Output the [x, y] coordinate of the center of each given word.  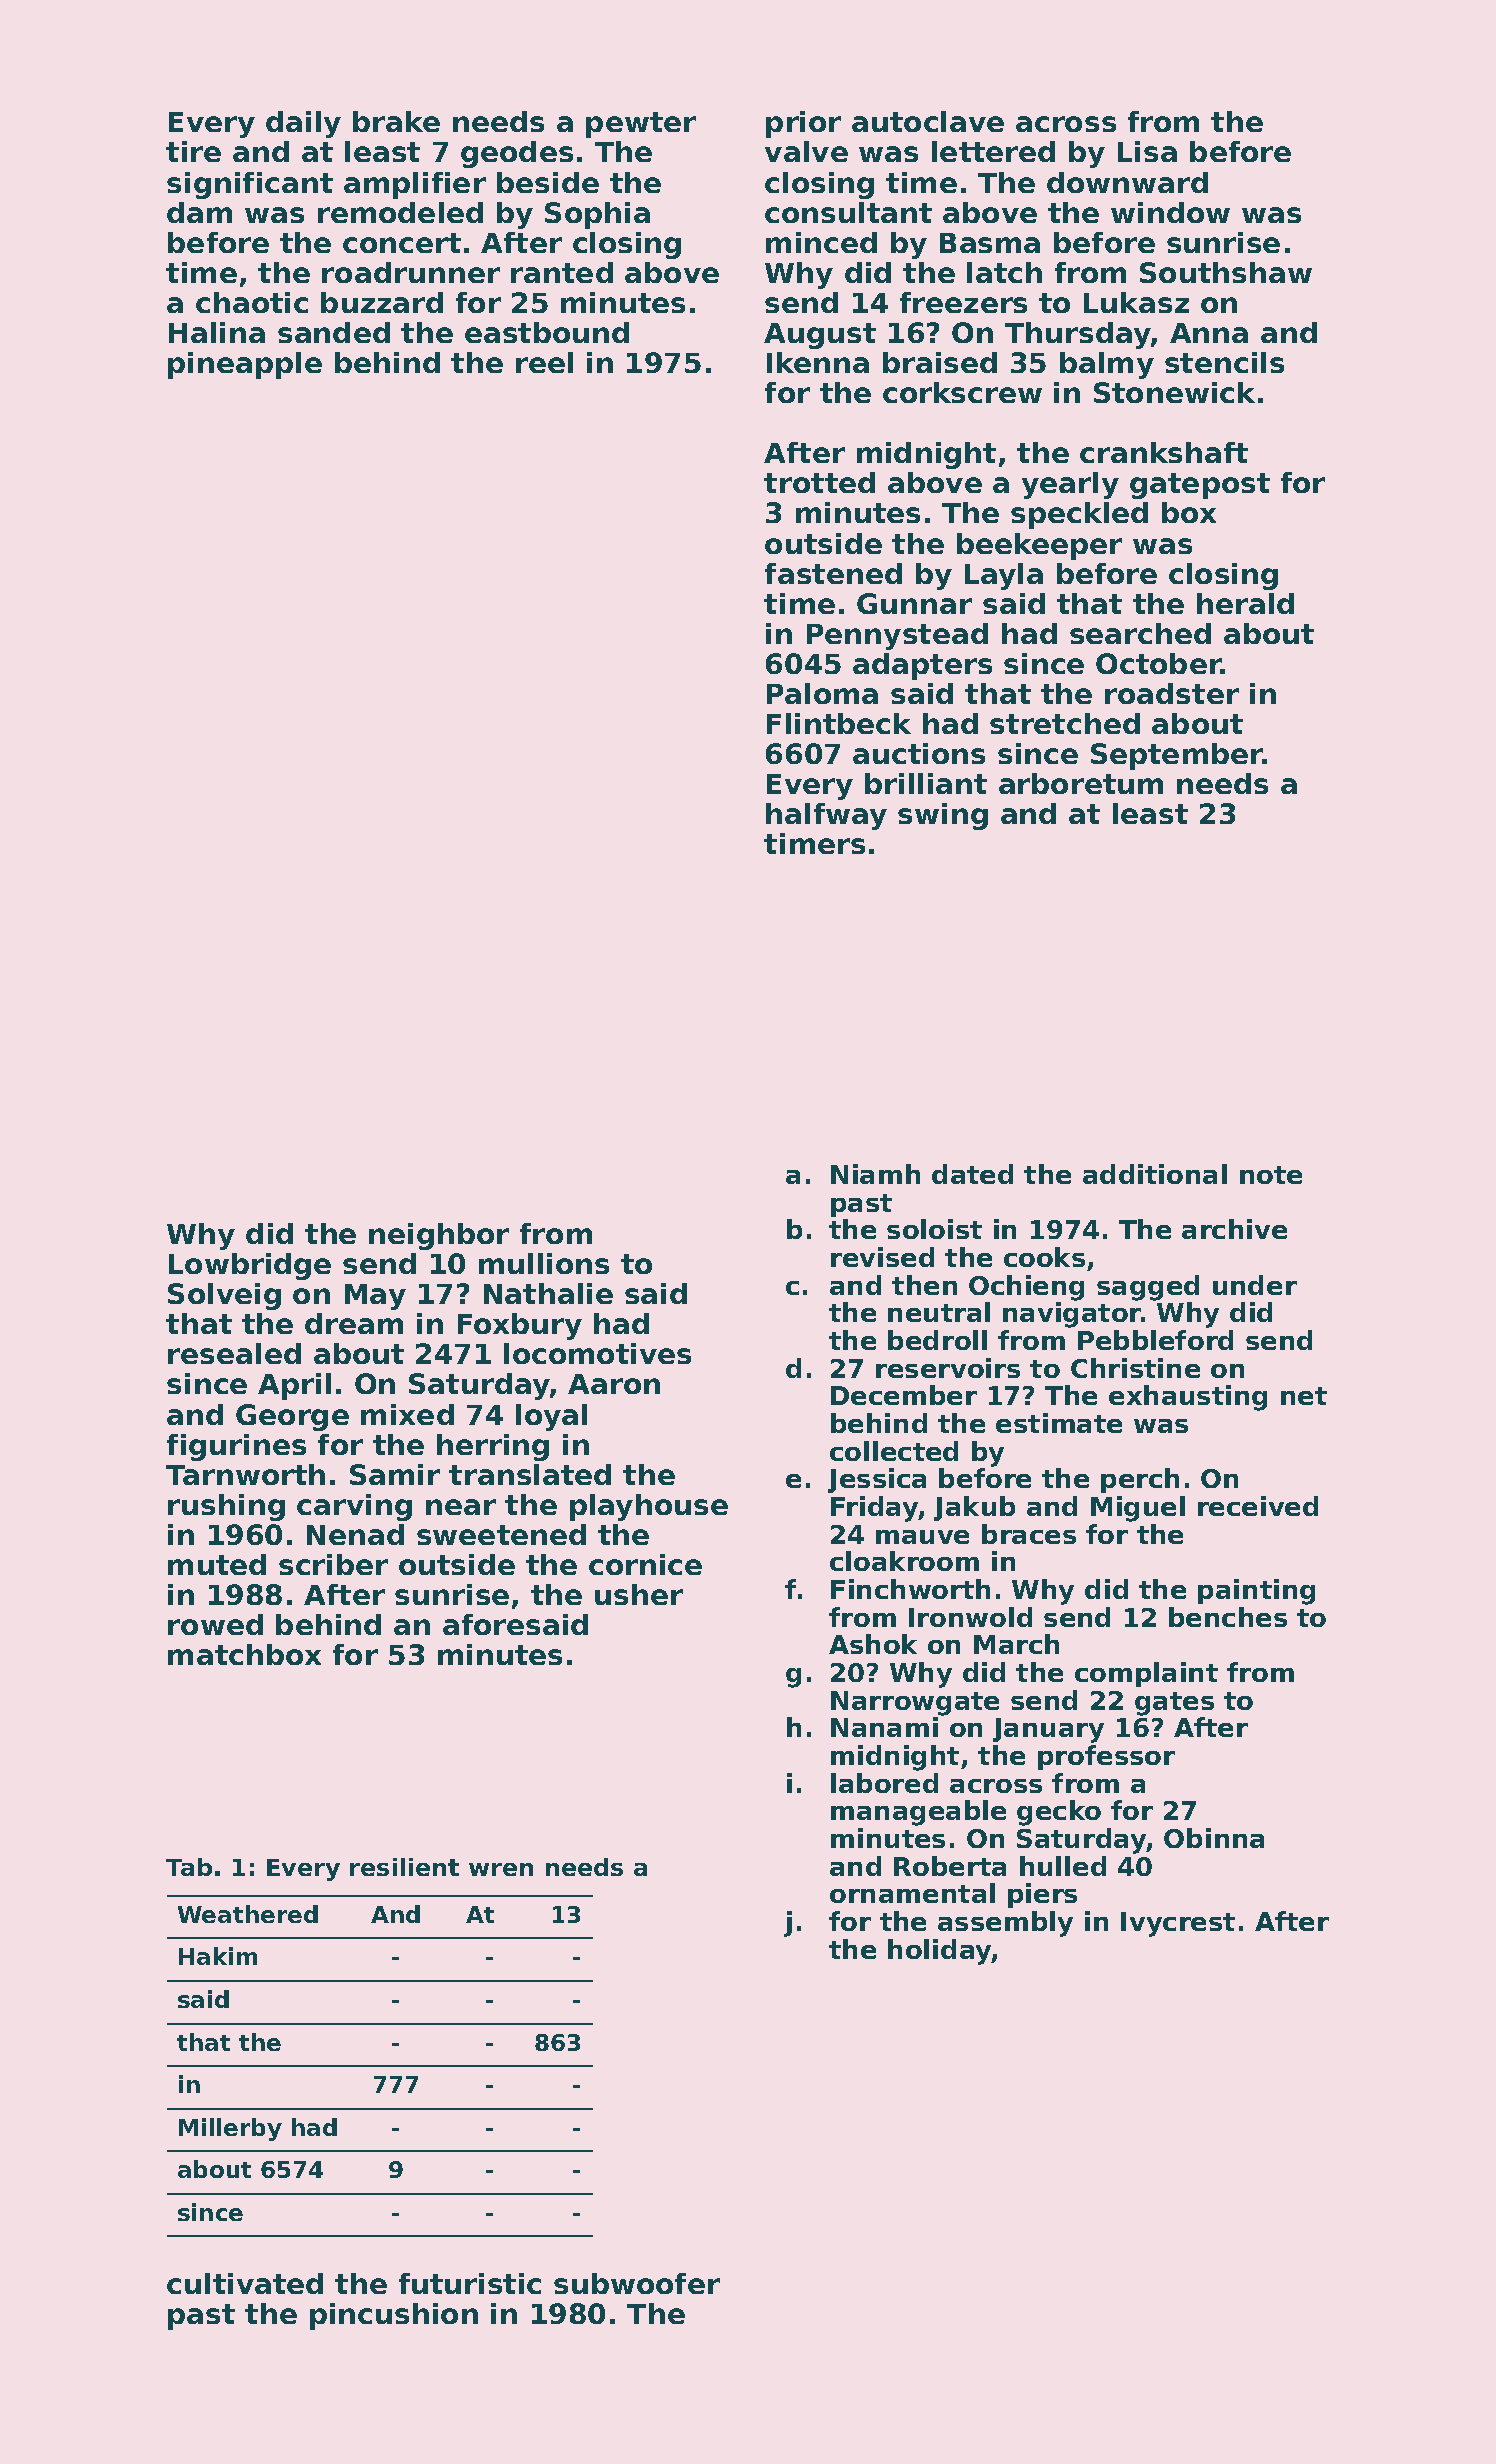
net [1304, 1396]
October [1158, 663]
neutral [939, 1312]
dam [199, 212]
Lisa [1147, 151]
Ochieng [1026, 1288]
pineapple [245, 365]
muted [217, 1564]
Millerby [230, 2129]
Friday [875, 1509]
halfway [826, 816]
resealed [234, 1353]
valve [806, 151]
